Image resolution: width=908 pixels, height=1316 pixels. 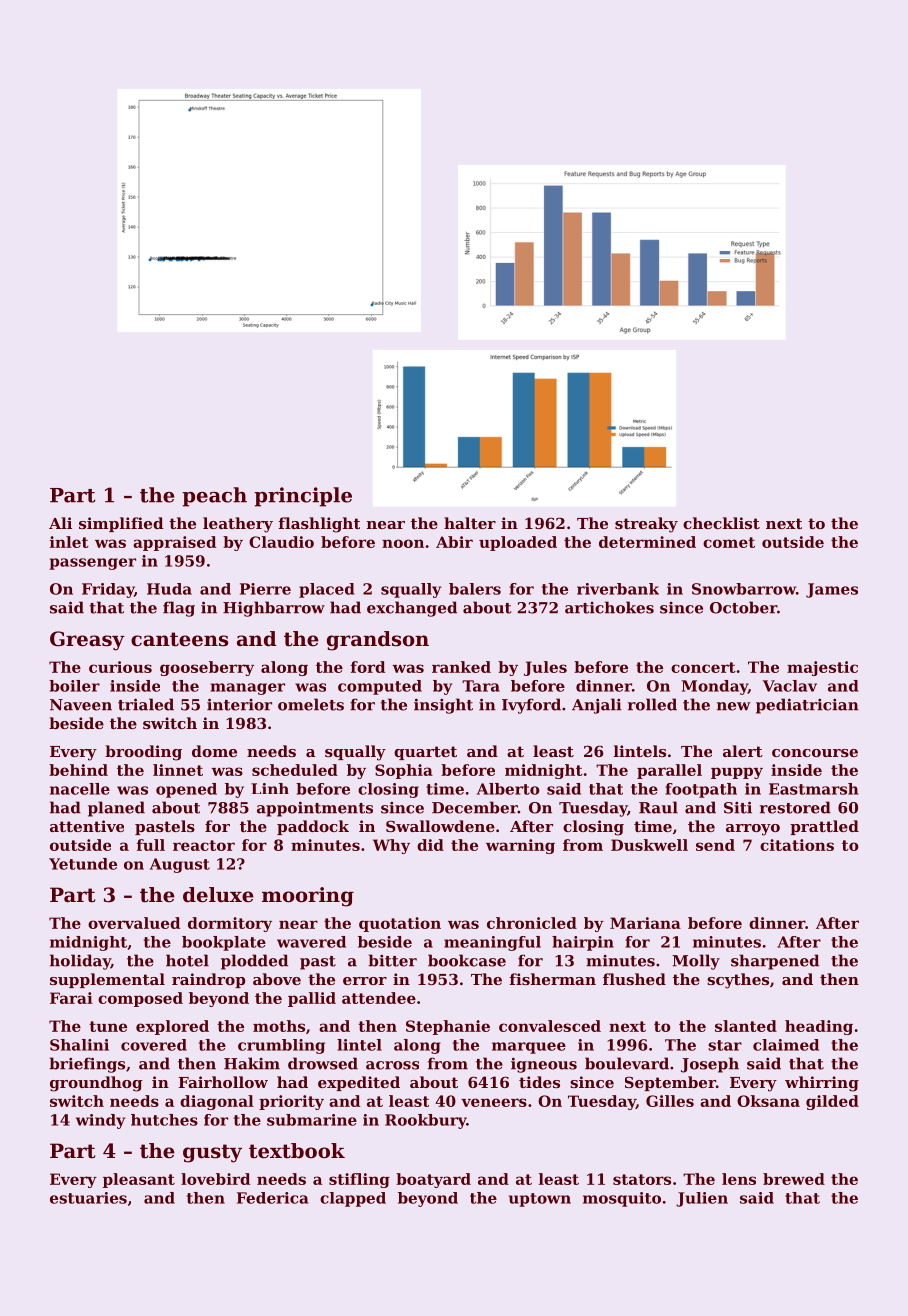 What do you see at coordinates (121, 524) in the image?
I see `simplified` at bounding box center [121, 524].
